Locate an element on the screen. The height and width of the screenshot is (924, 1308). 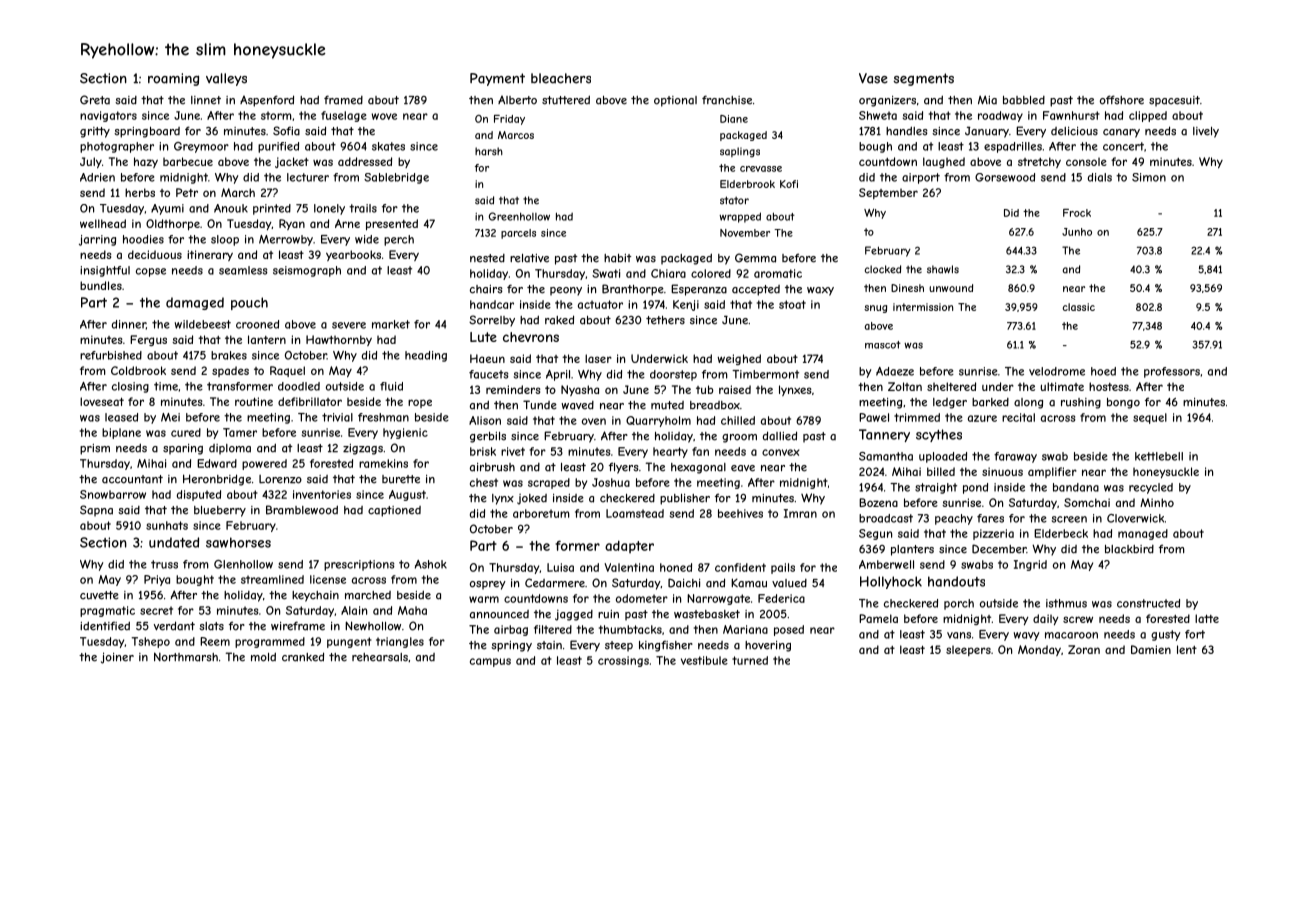
straight is located at coordinates (936, 488).
